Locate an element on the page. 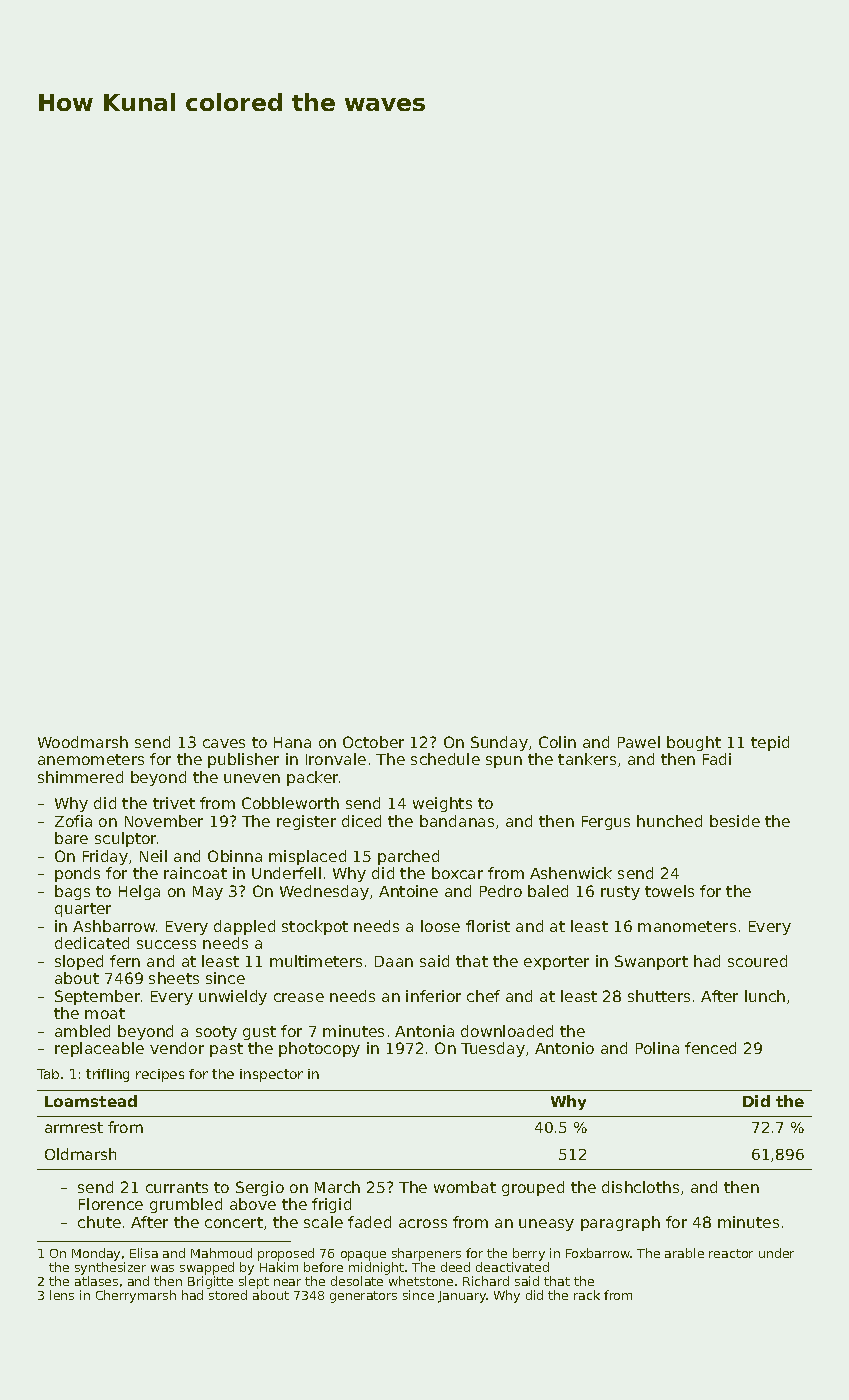 Image resolution: width=849 pixels, height=1400 pixels. grouped is located at coordinates (533, 1188).
